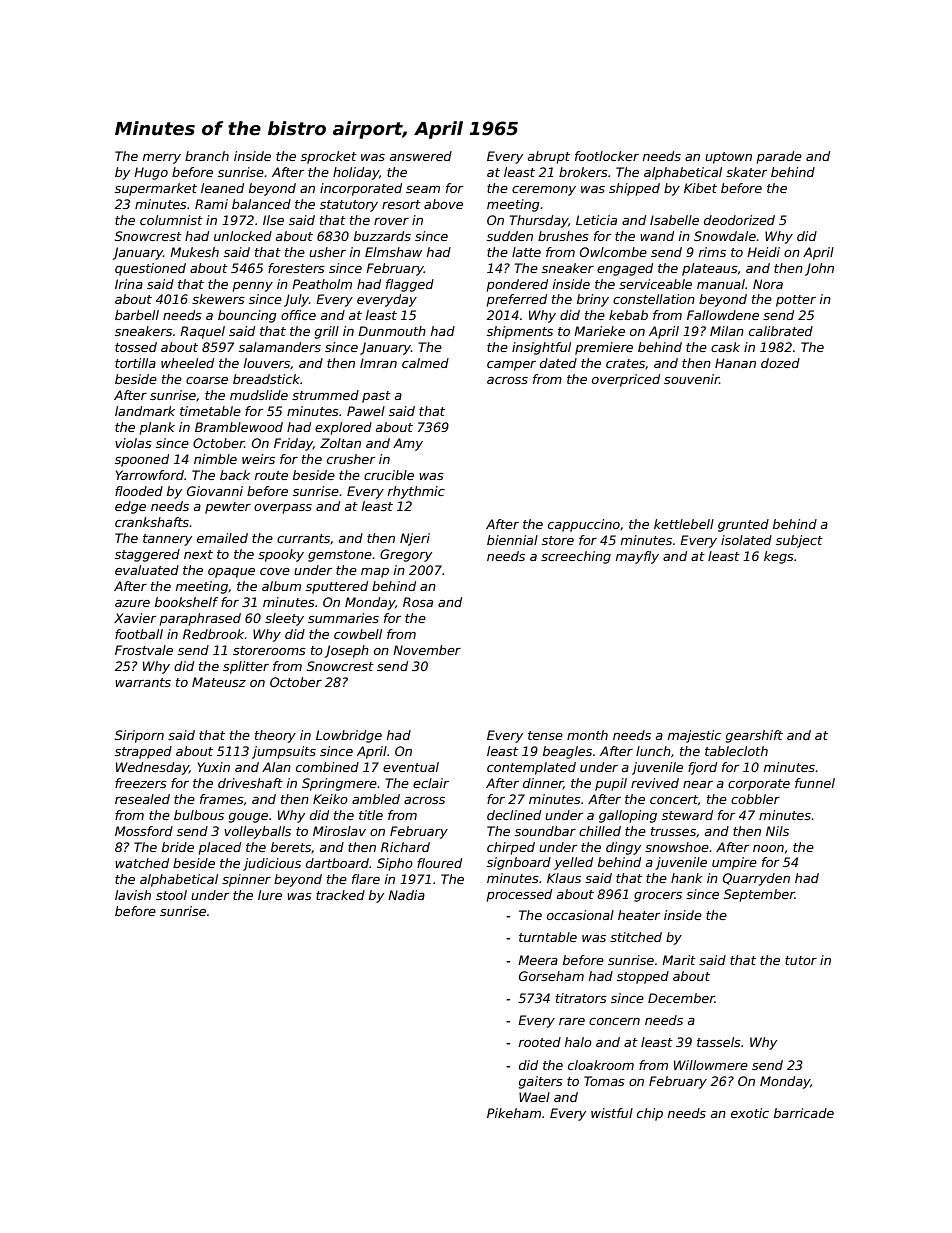  I want to click on signboard, so click(519, 863).
